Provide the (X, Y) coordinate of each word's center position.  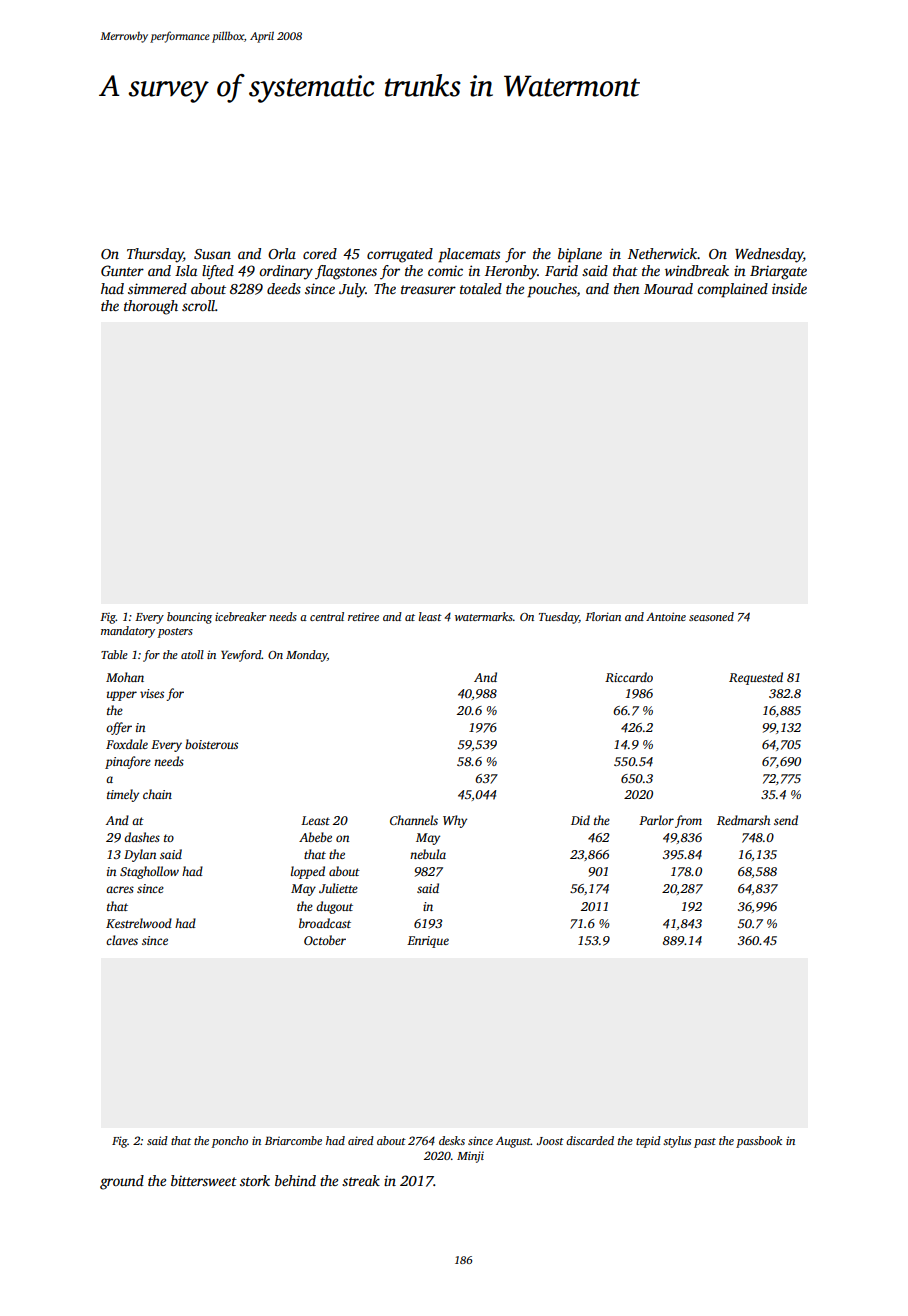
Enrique (428, 942)
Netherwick (663, 253)
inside (789, 288)
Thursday (155, 255)
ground (122, 1182)
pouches (552, 290)
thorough (151, 307)
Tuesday (559, 618)
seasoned (711, 616)
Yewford (241, 656)
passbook (759, 1142)
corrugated (400, 255)
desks (452, 1140)
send (786, 820)
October (325, 940)
